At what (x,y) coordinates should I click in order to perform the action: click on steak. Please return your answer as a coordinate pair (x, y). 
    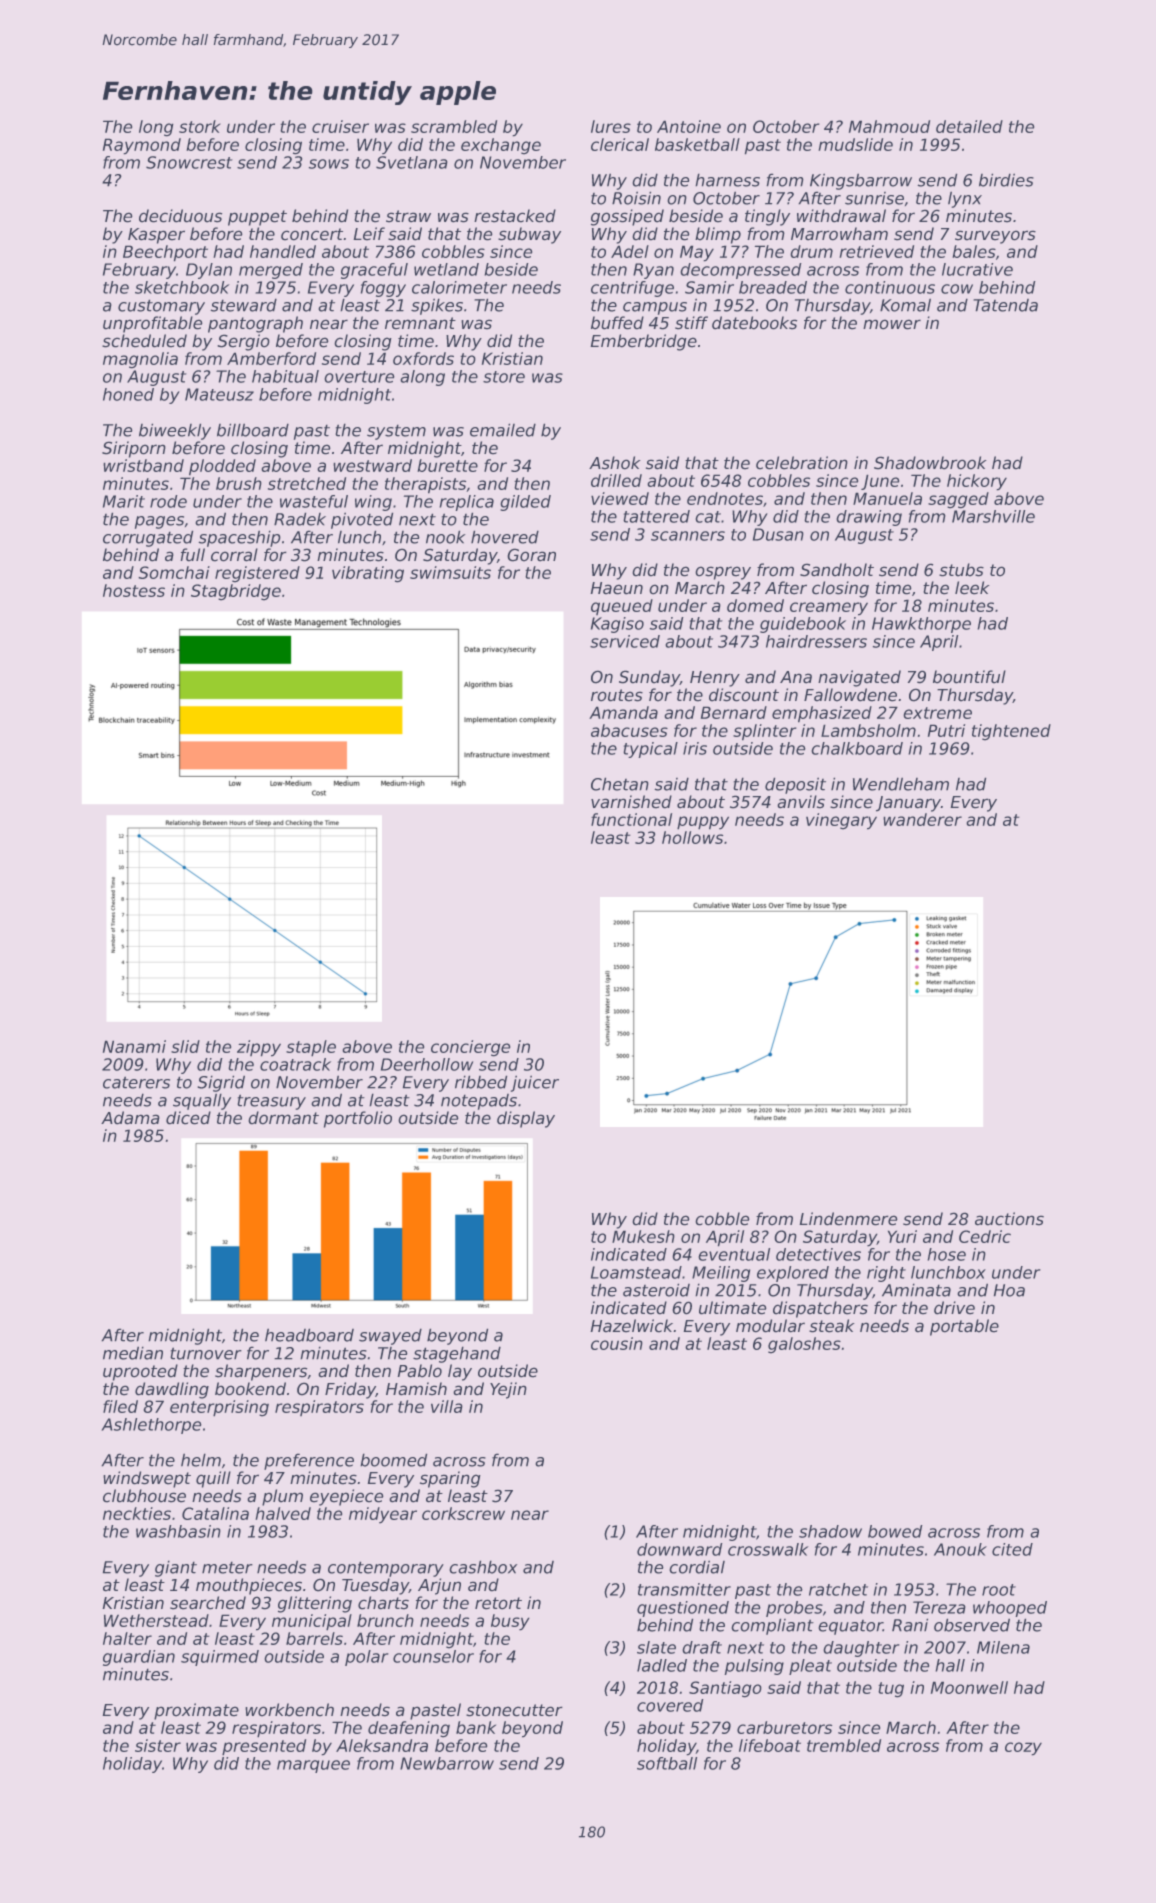
    Looking at the image, I should click on (831, 1325).
